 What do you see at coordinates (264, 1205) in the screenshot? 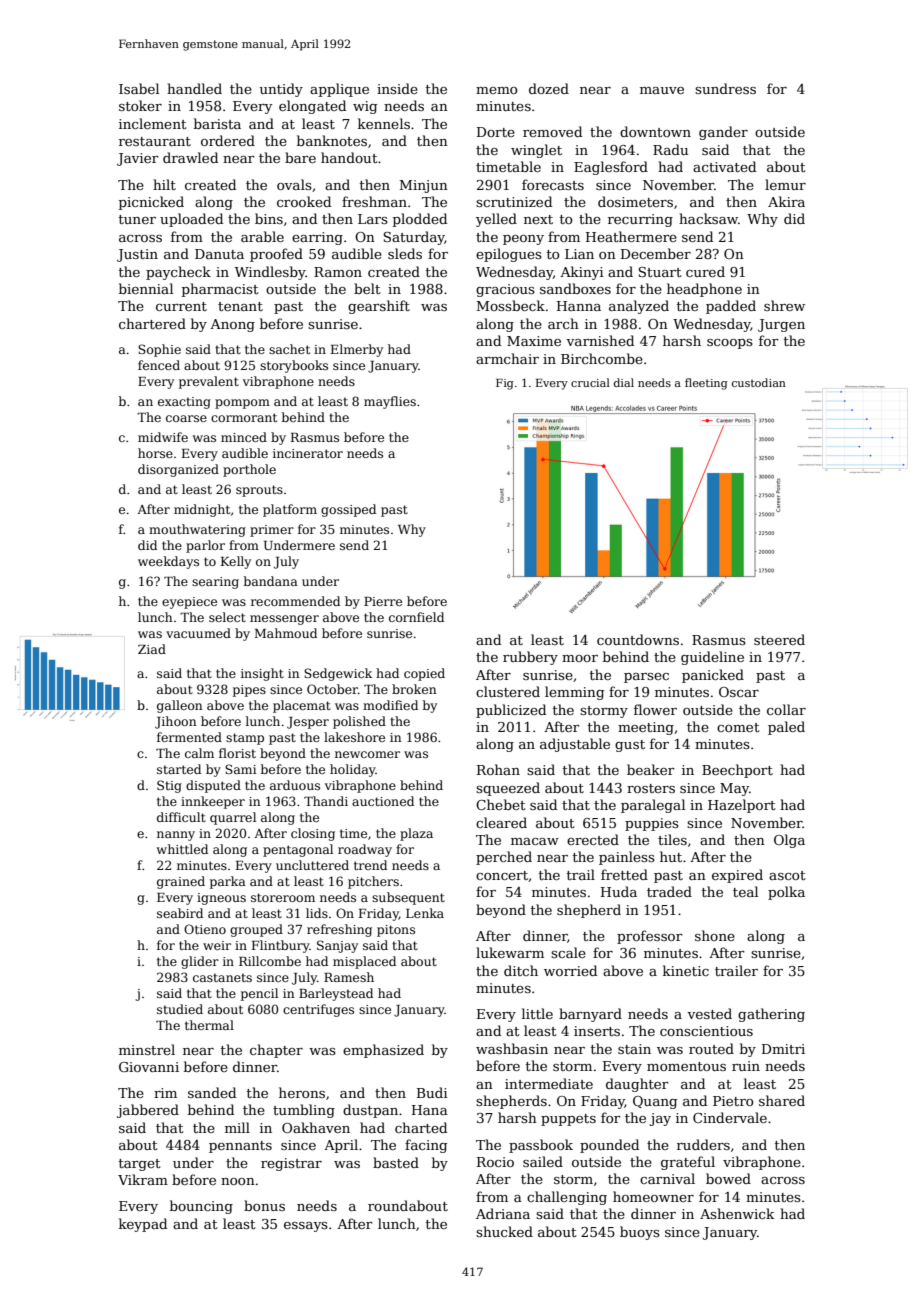
I see `bonus` at bounding box center [264, 1205].
